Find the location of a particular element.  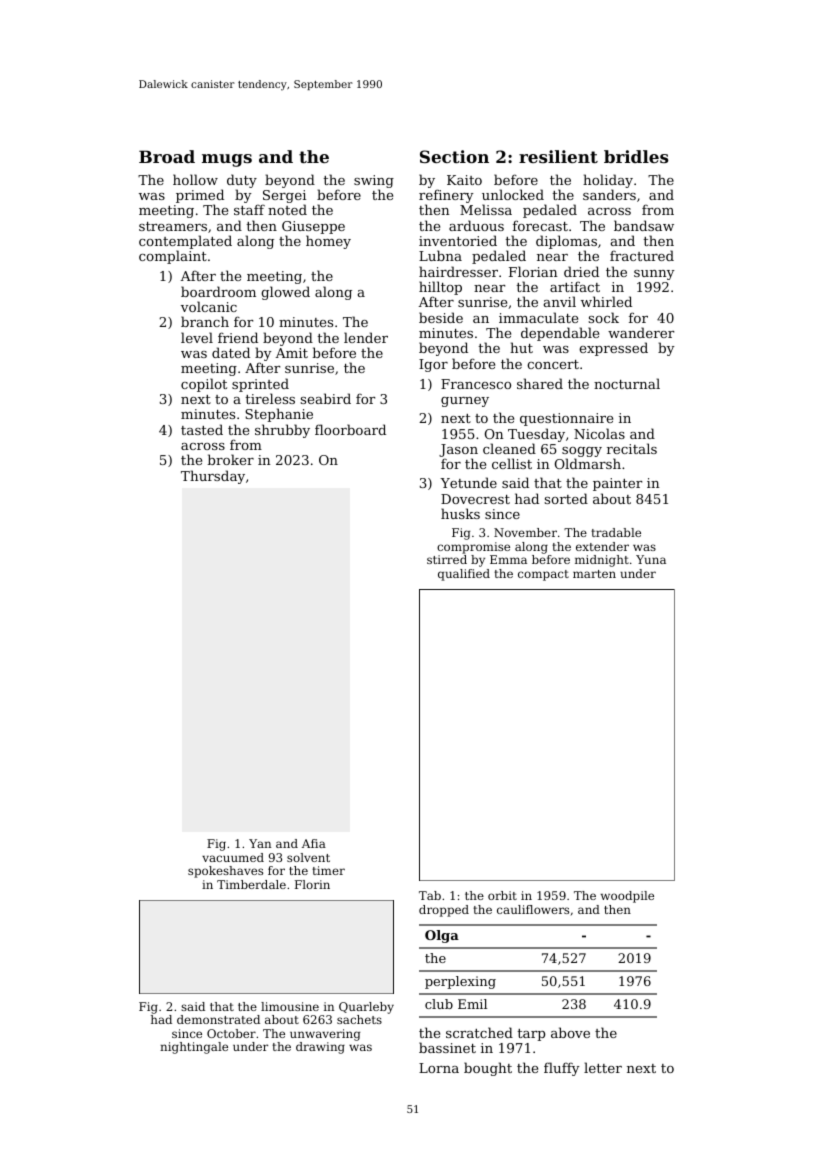

hairdresser is located at coordinates (458, 271).
